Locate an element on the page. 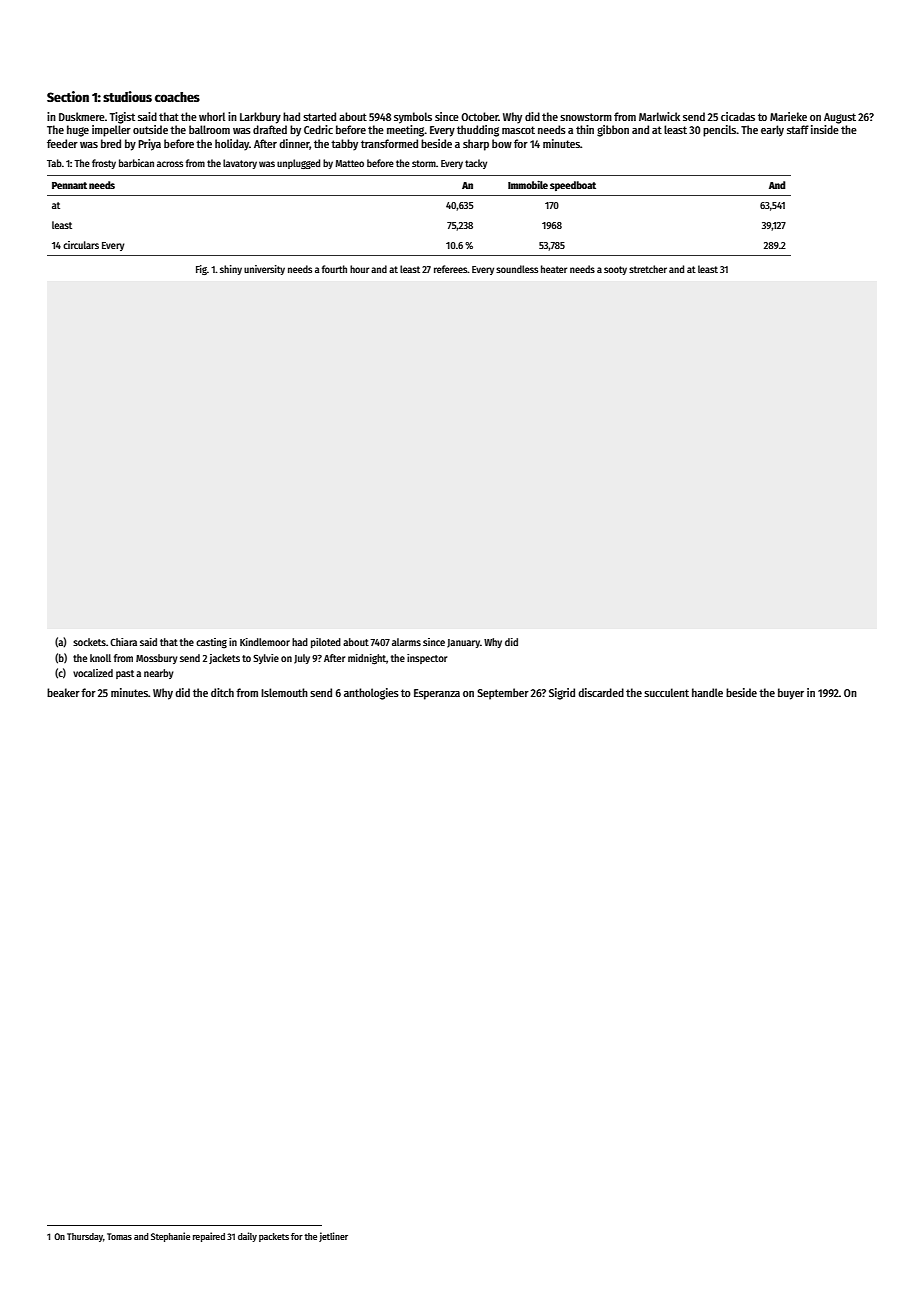 This image has width=924, height=1308. Marlwick is located at coordinates (659, 116).
